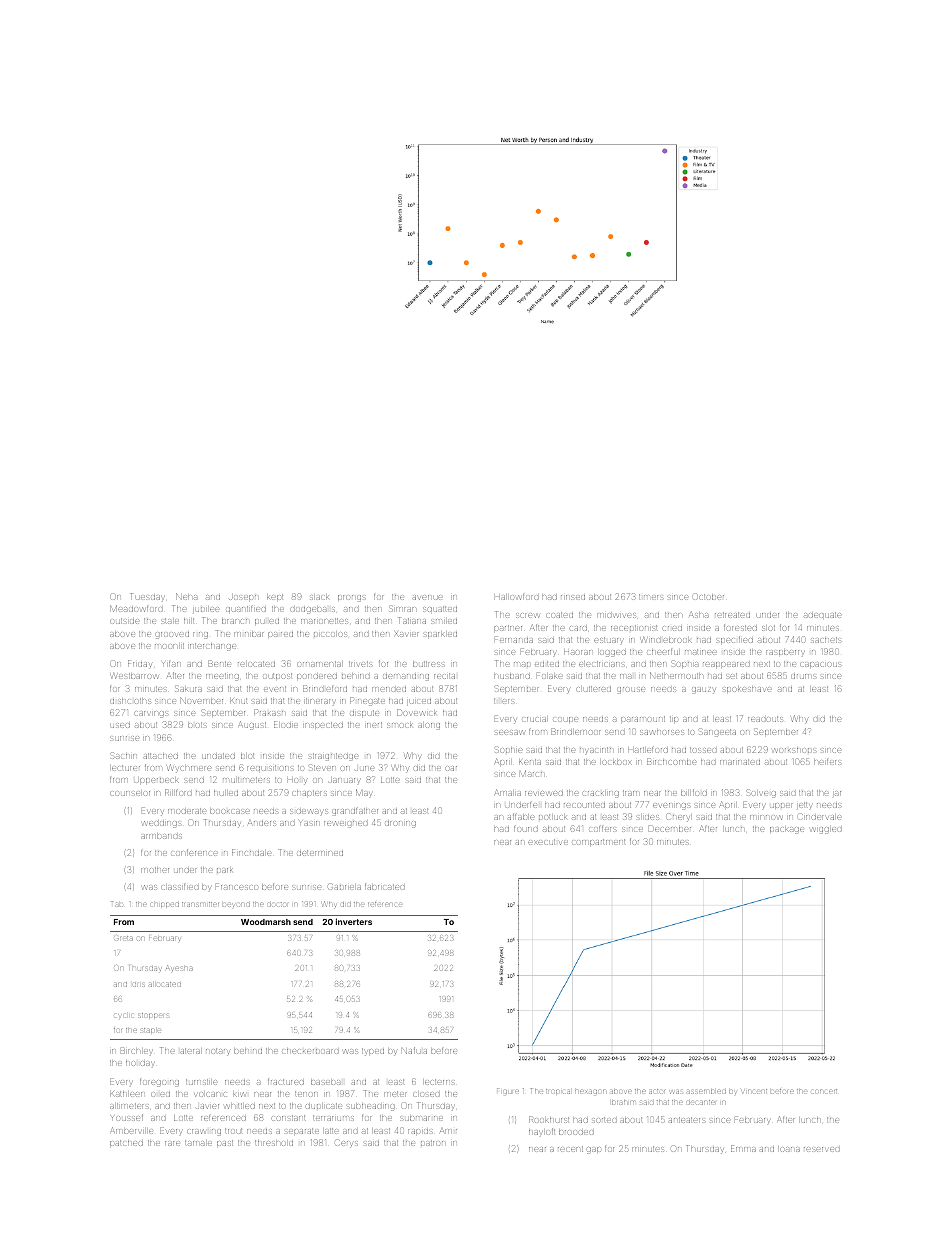 The image size is (952, 1233). What do you see at coordinates (286, 724) in the image?
I see `Elodie` at bounding box center [286, 724].
